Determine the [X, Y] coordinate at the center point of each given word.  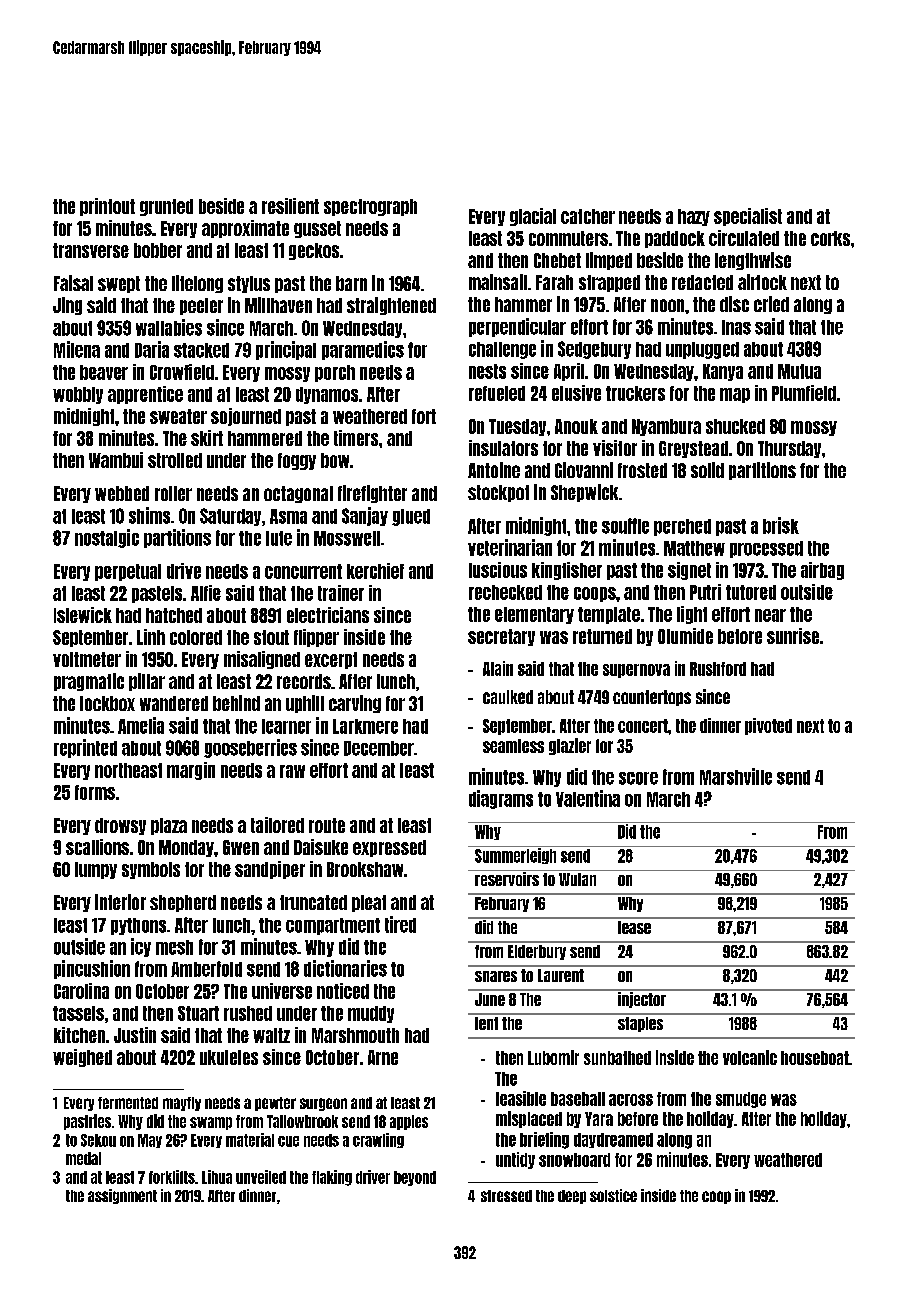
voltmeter [87, 659]
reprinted [85, 748]
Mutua [799, 371]
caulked [508, 697]
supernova [636, 671]
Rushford [718, 669]
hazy [694, 217]
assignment [122, 1196]
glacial [533, 217]
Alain [498, 668]
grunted [166, 207]
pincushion [92, 969]
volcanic [750, 1057]
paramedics [363, 350]
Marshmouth [355, 1035]
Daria [152, 349]
